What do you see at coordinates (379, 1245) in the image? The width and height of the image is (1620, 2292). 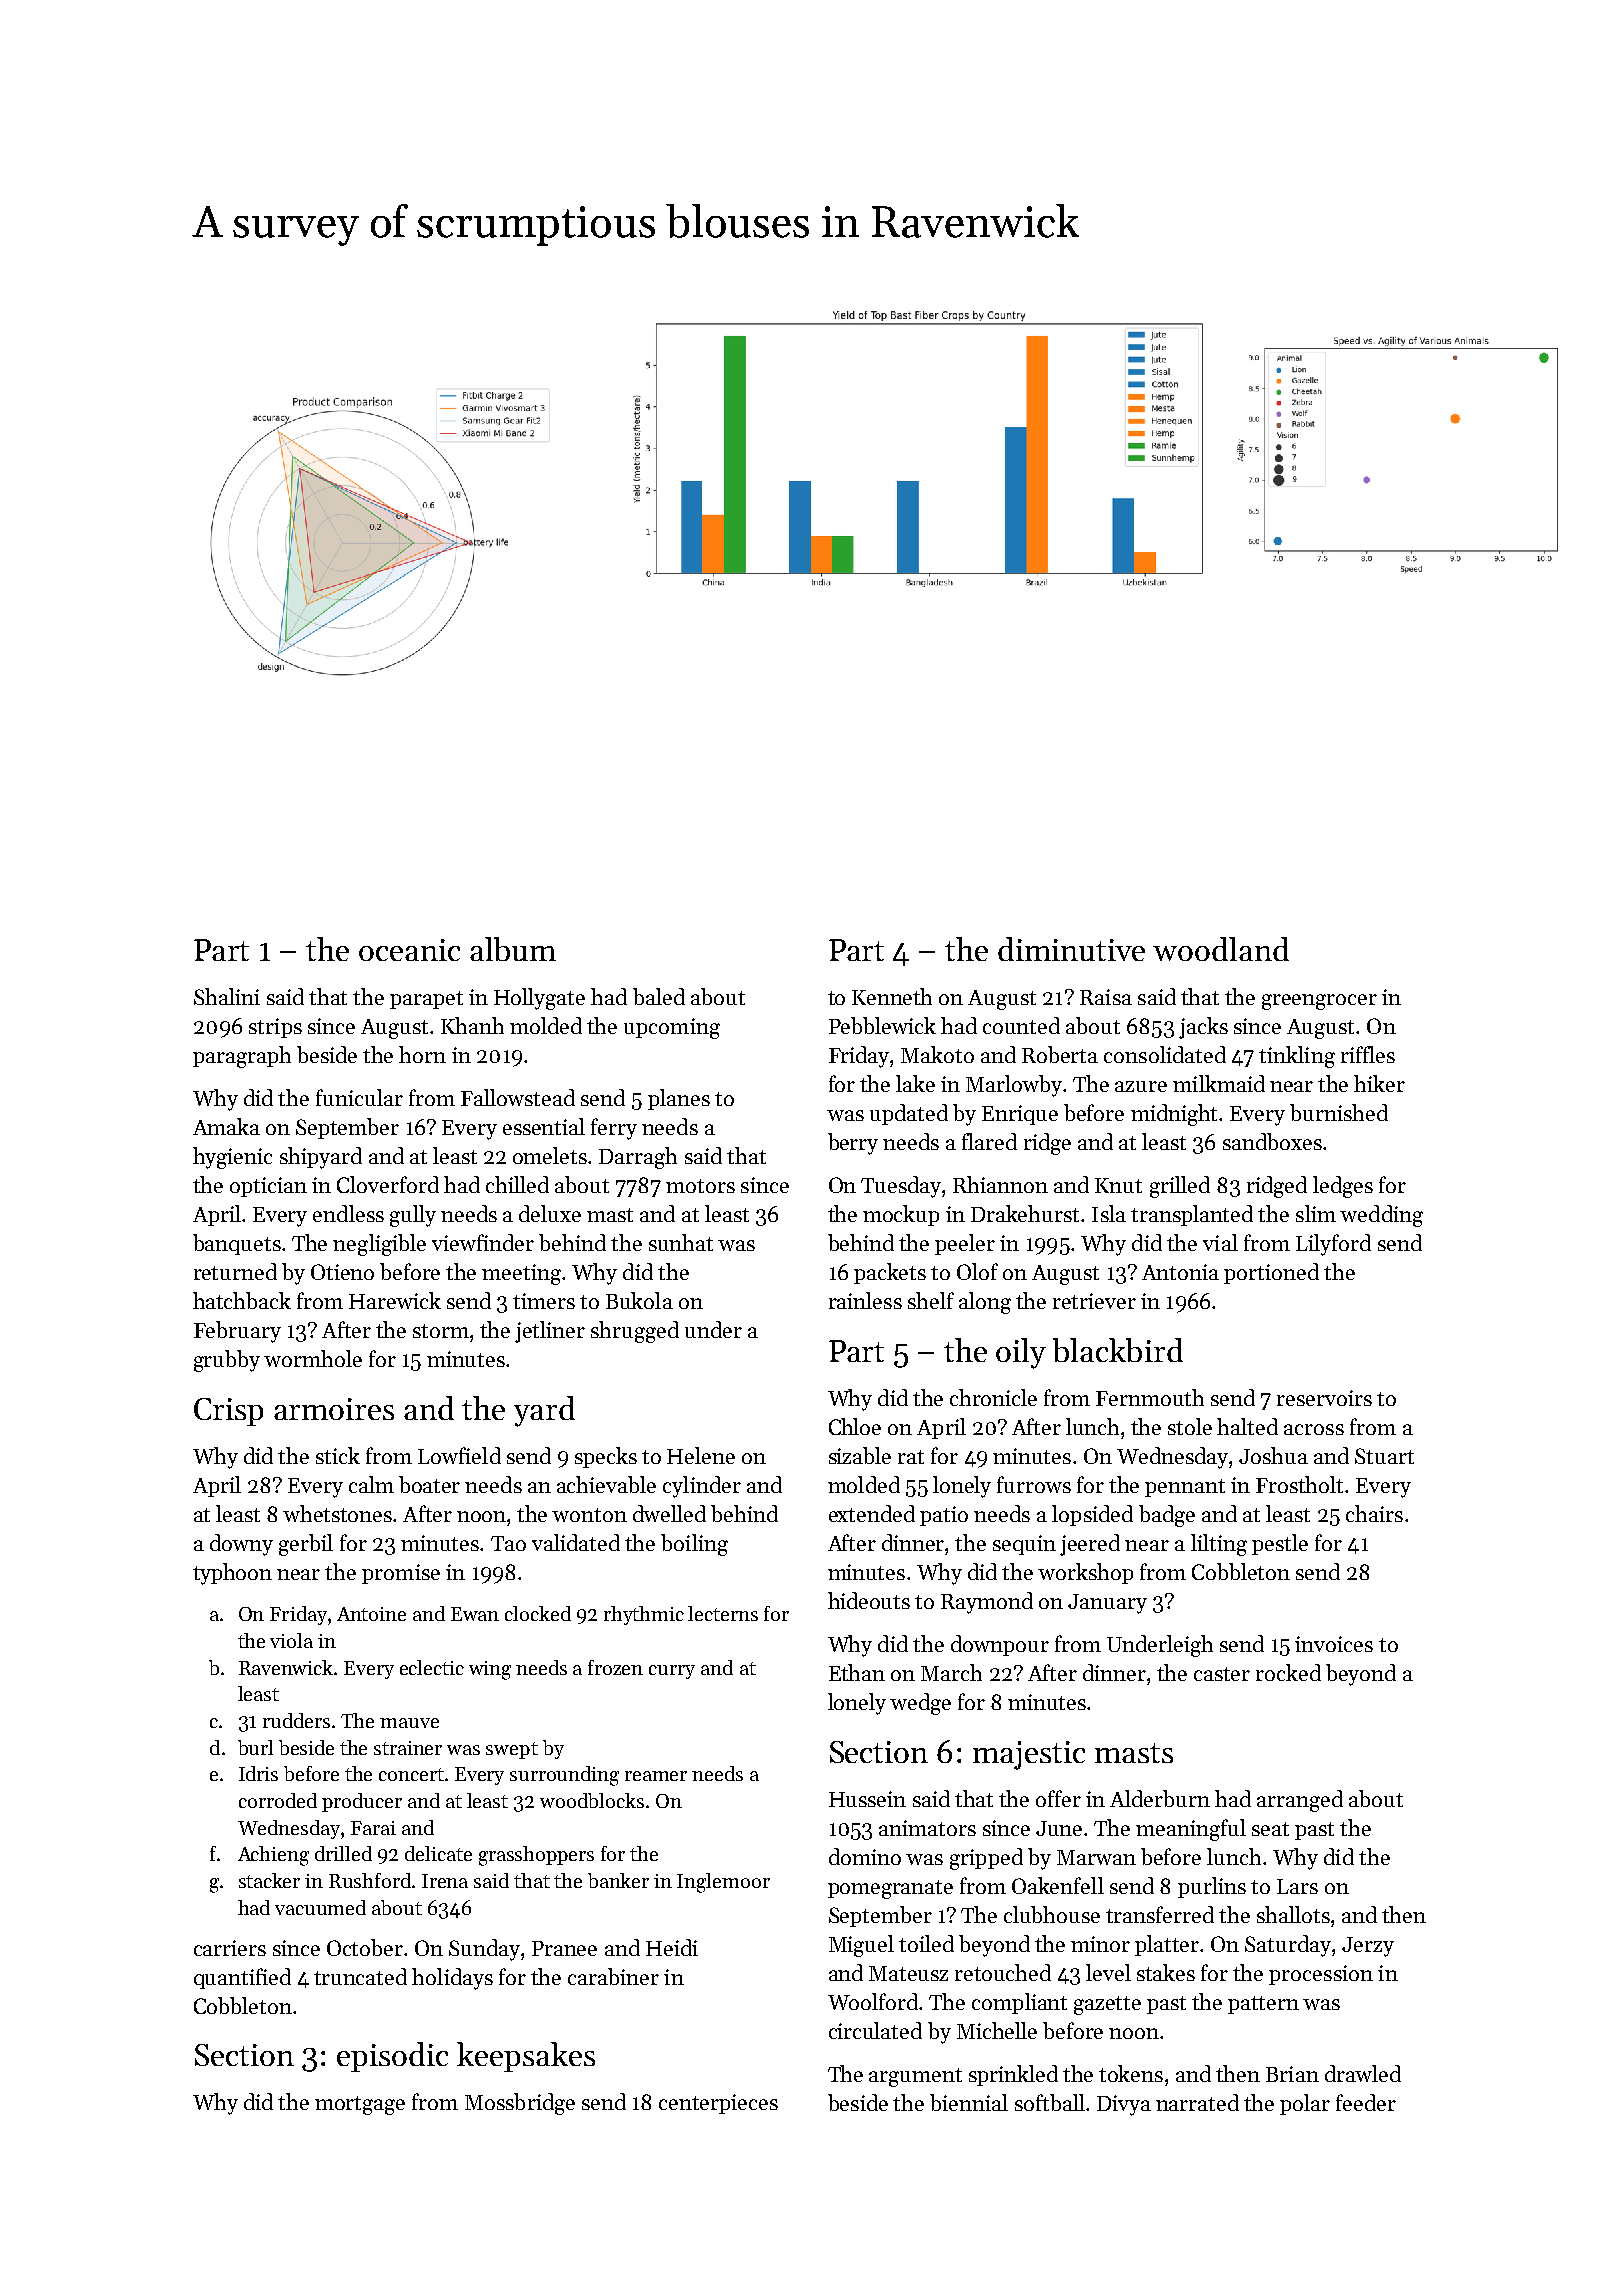 I see `negligible` at bounding box center [379, 1245].
